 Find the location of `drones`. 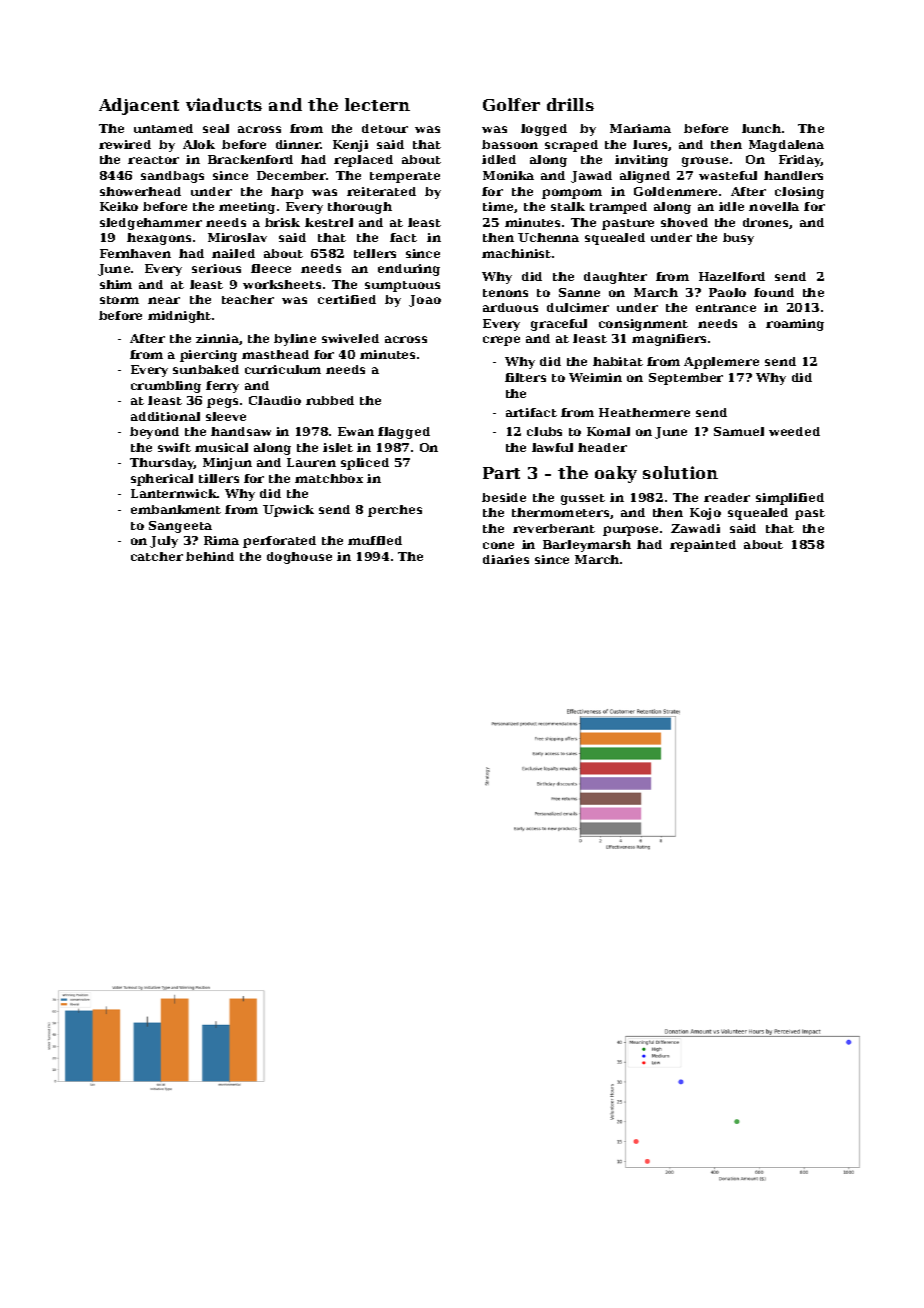

drones is located at coordinates (765, 222).
